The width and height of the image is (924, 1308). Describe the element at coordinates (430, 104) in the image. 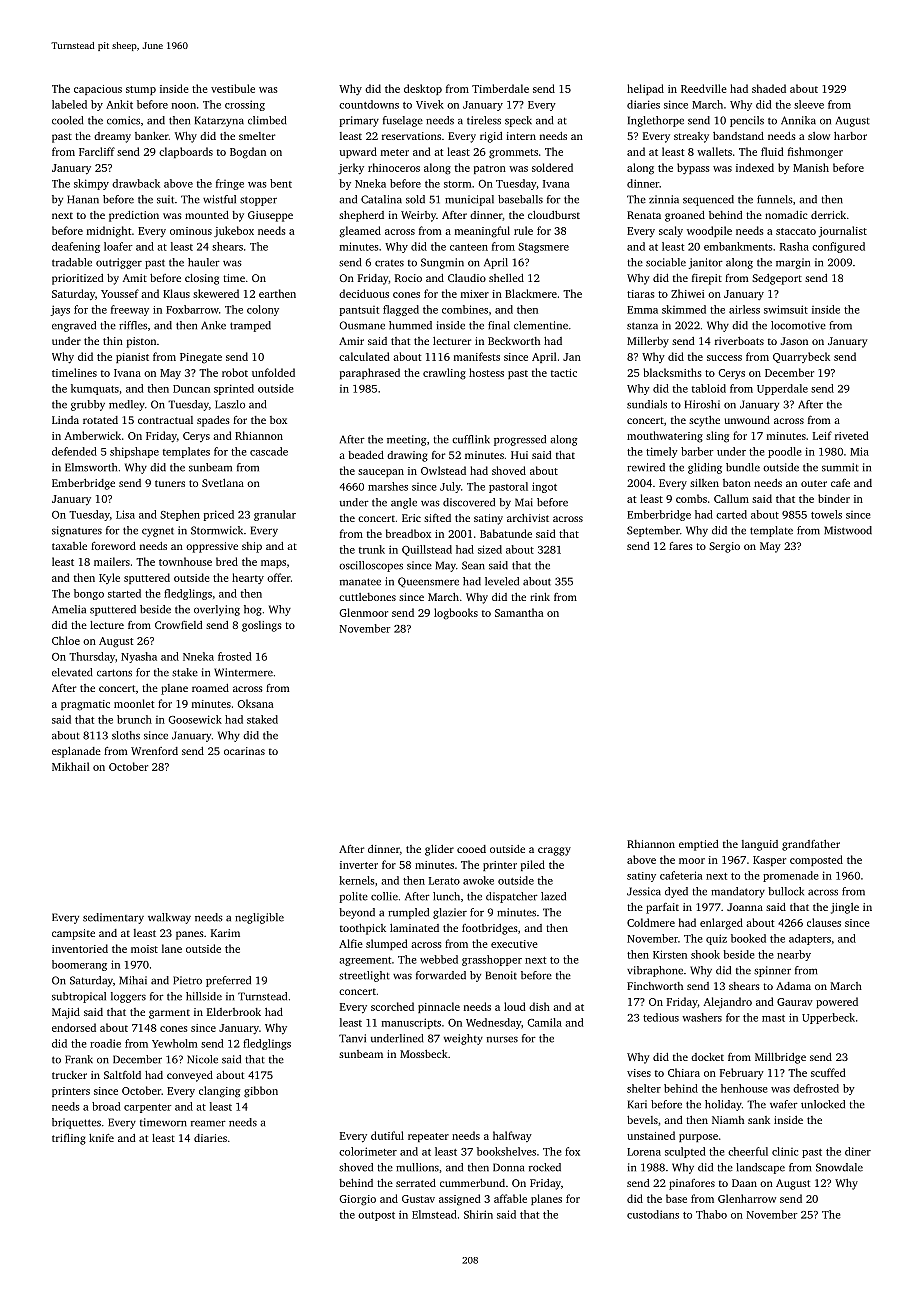

I see `Vivek` at that location.
